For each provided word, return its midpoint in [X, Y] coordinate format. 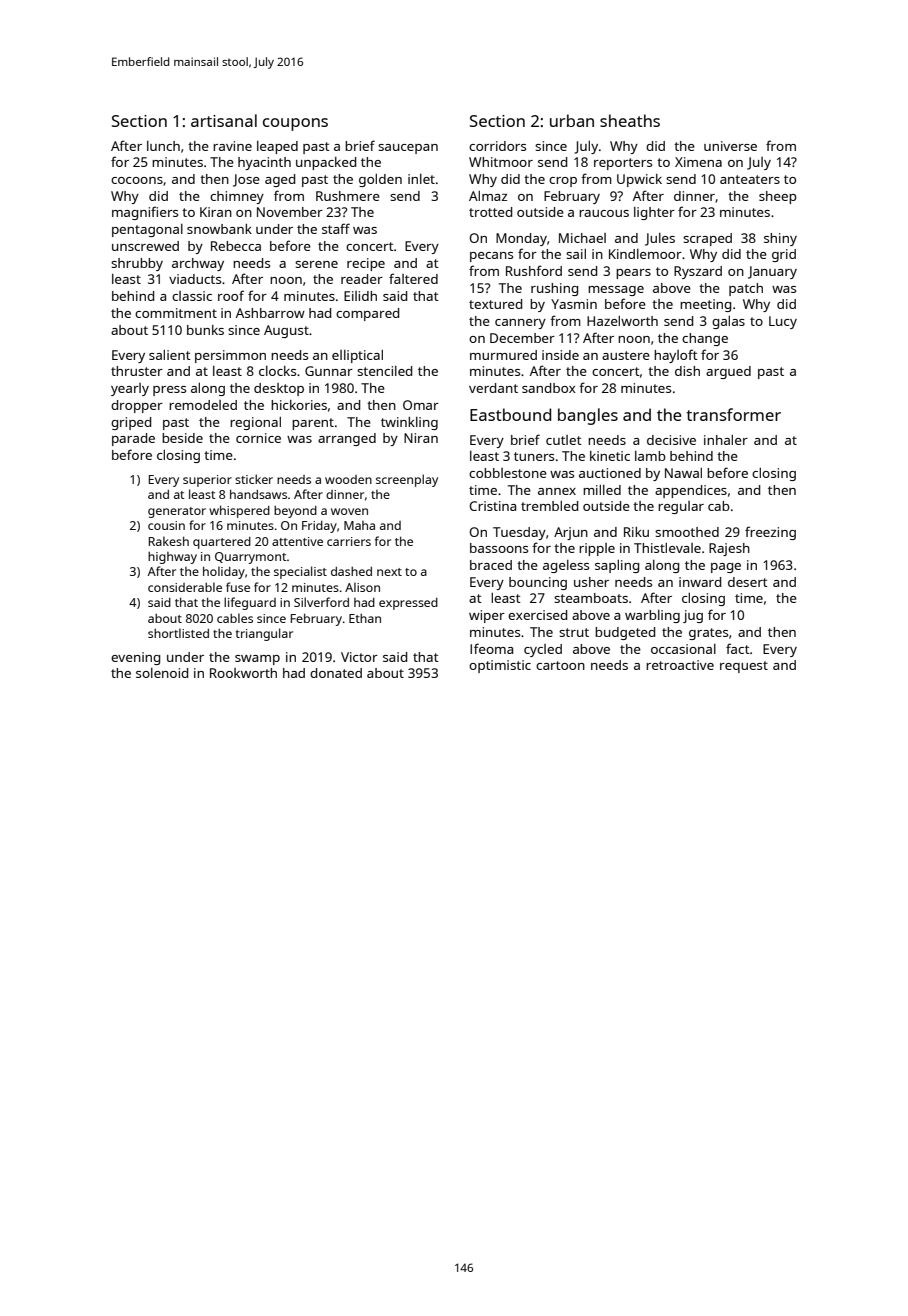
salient [170, 355]
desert [748, 582]
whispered [239, 511]
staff [336, 228]
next [389, 572]
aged [280, 180]
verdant [493, 388]
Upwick [639, 180]
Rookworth [243, 673]
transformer [733, 414]
